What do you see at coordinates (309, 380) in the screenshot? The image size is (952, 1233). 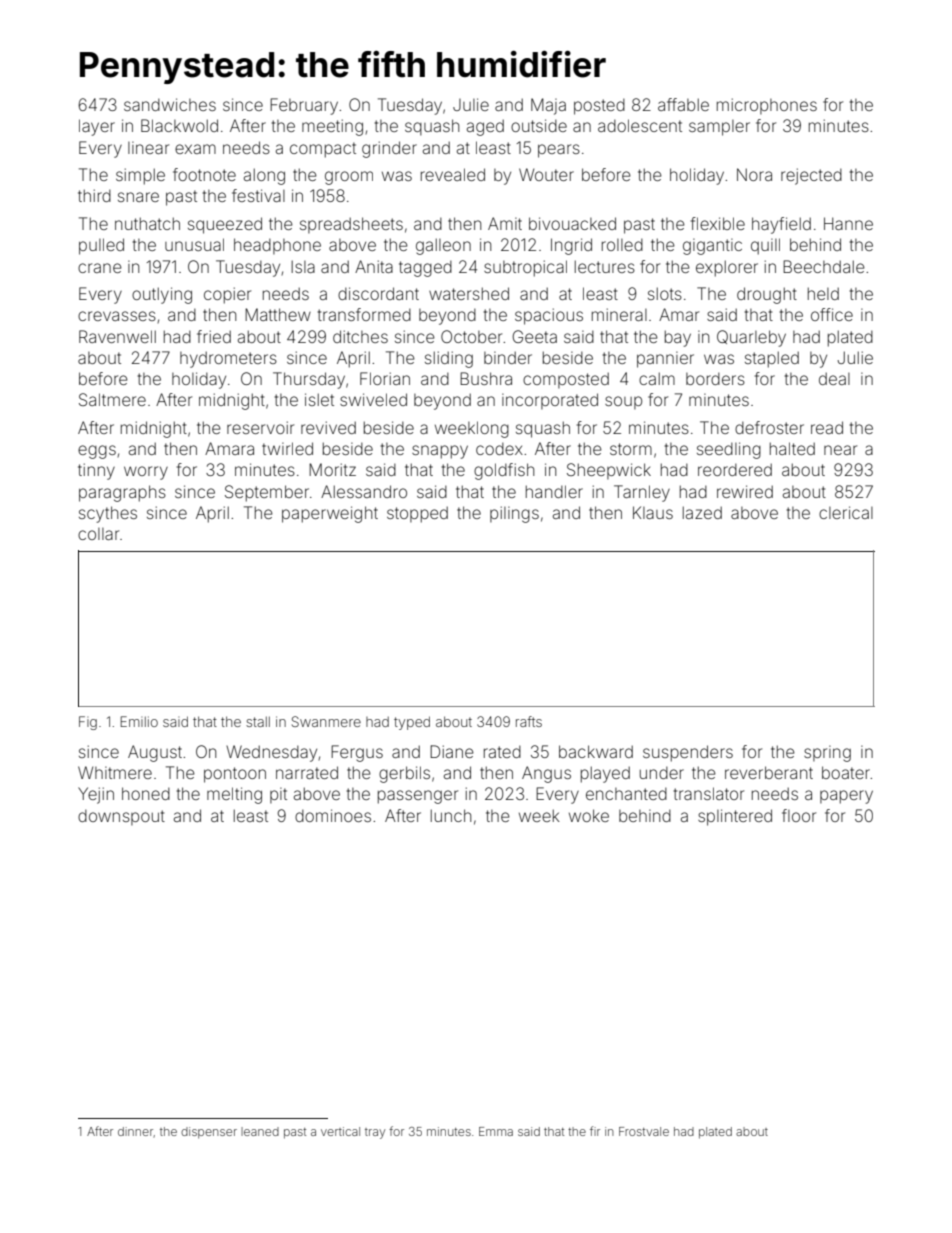 I see `Thursday` at bounding box center [309, 380].
